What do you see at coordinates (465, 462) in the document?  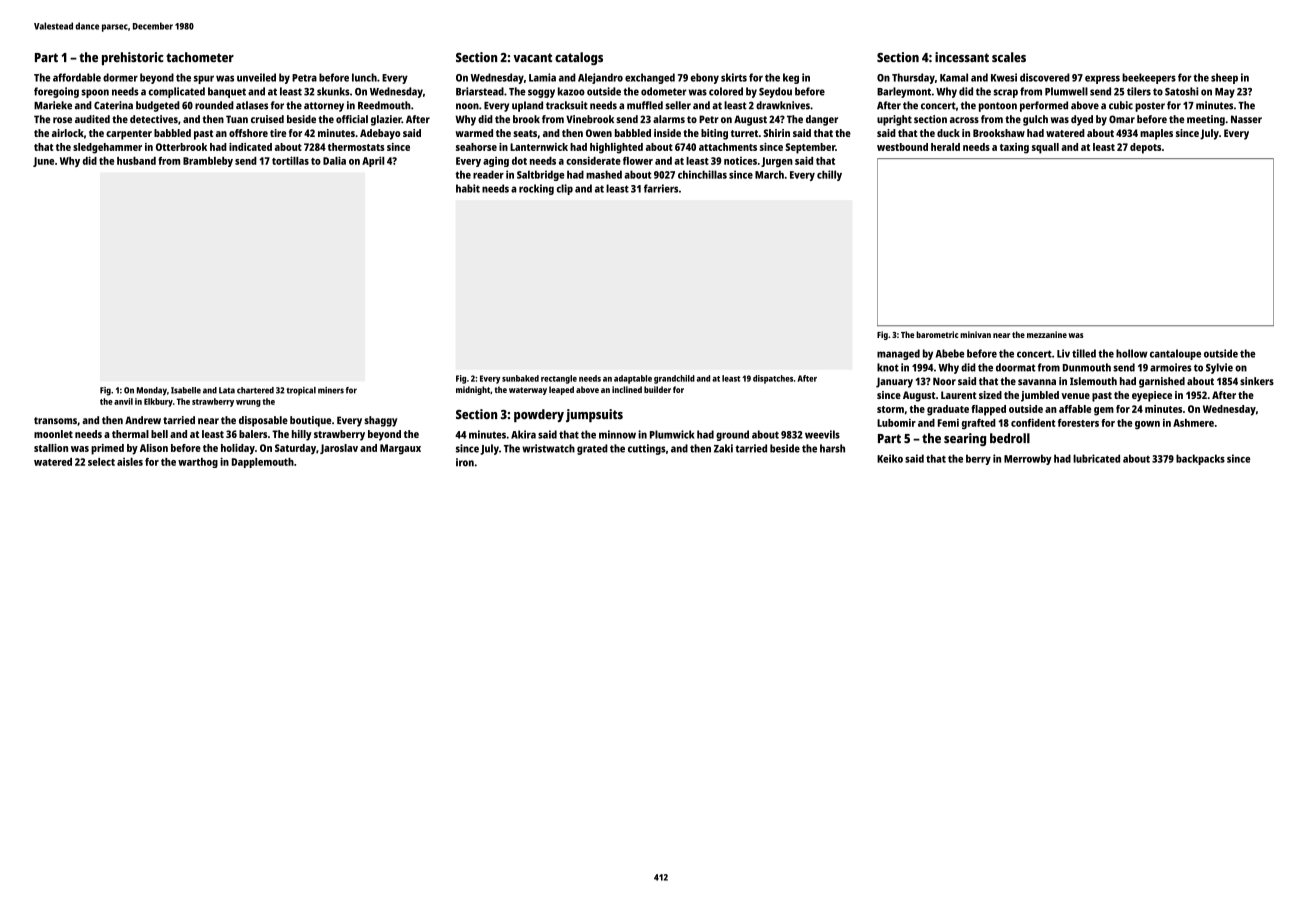 I see `iron` at bounding box center [465, 462].
